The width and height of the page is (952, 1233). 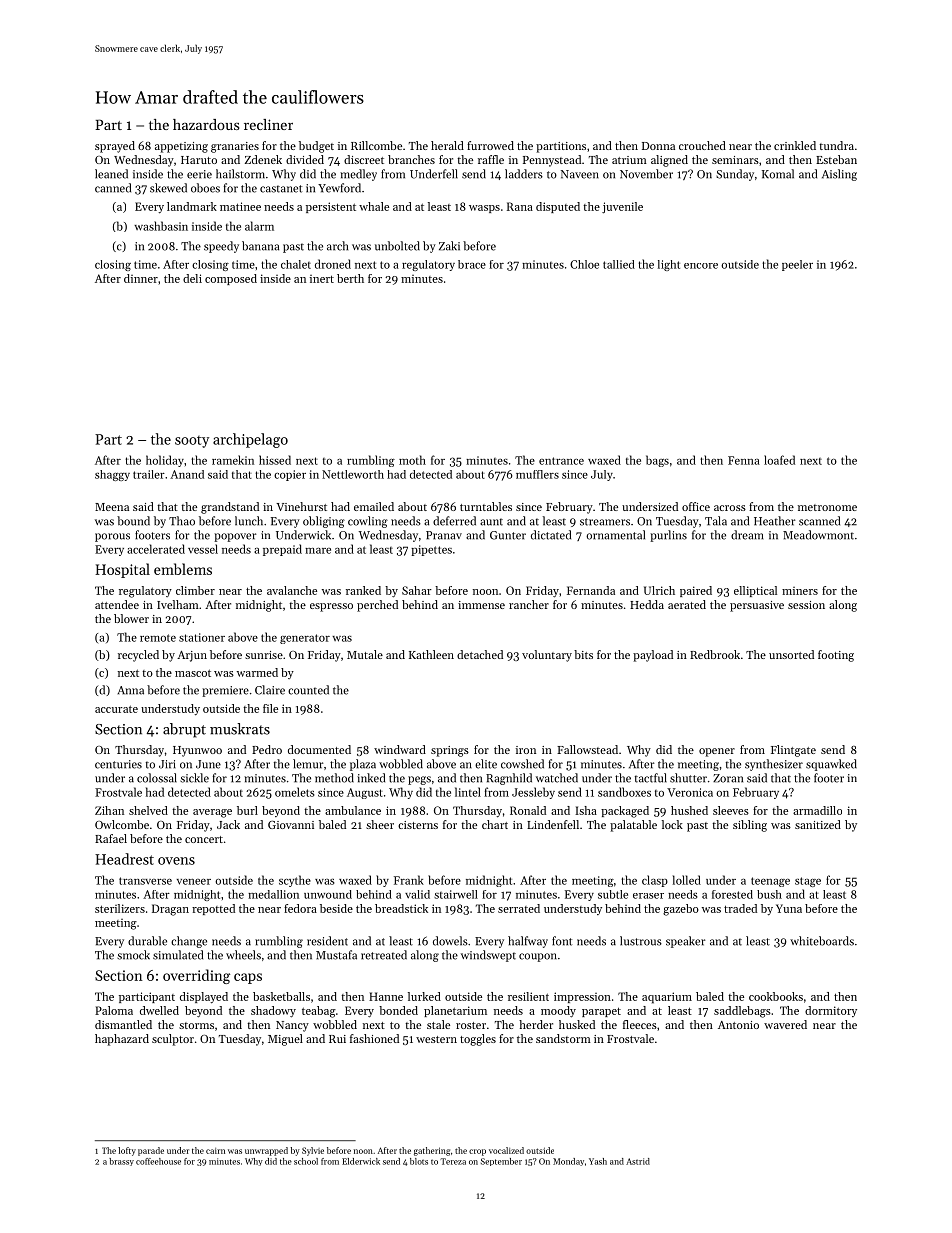 What do you see at coordinates (735, 175) in the page?
I see `Sunday` at bounding box center [735, 175].
